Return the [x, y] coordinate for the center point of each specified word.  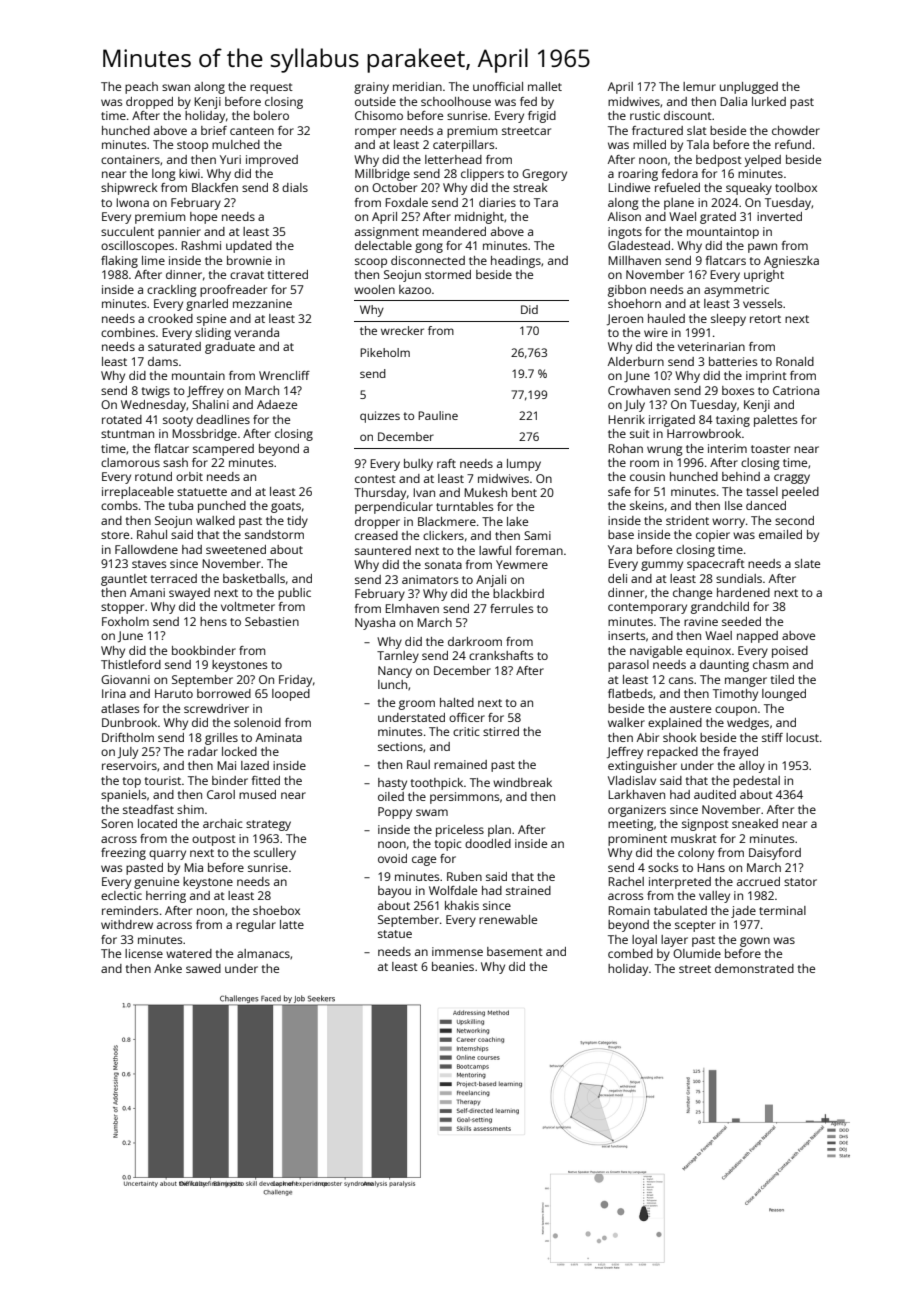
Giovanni [125, 679]
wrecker [402, 330]
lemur [699, 86]
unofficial [498, 86]
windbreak [522, 782]
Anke [168, 968]
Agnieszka [791, 262]
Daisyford [775, 854]
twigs [156, 392]
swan [176, 87]
